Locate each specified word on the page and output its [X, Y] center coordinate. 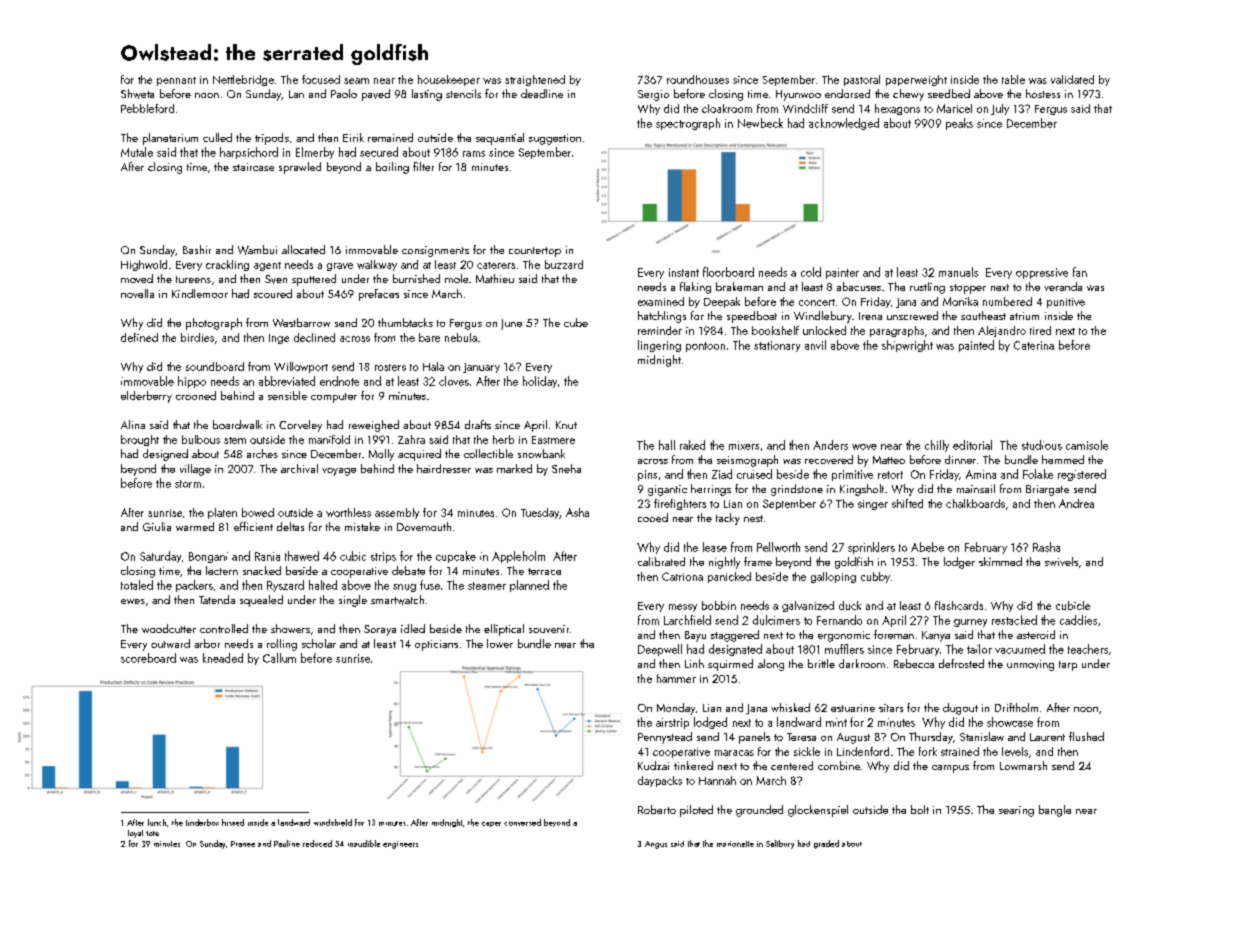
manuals [958, 272]
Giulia [157, 526]
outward [170, 643]
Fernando [839, 620]
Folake [1038, 474]
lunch [157, 822]
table [1013, 79]
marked [514, 468]
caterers [496, 265]
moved [137, 278]
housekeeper [449, 80]
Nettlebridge [243, 80]
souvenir [549, 629]
